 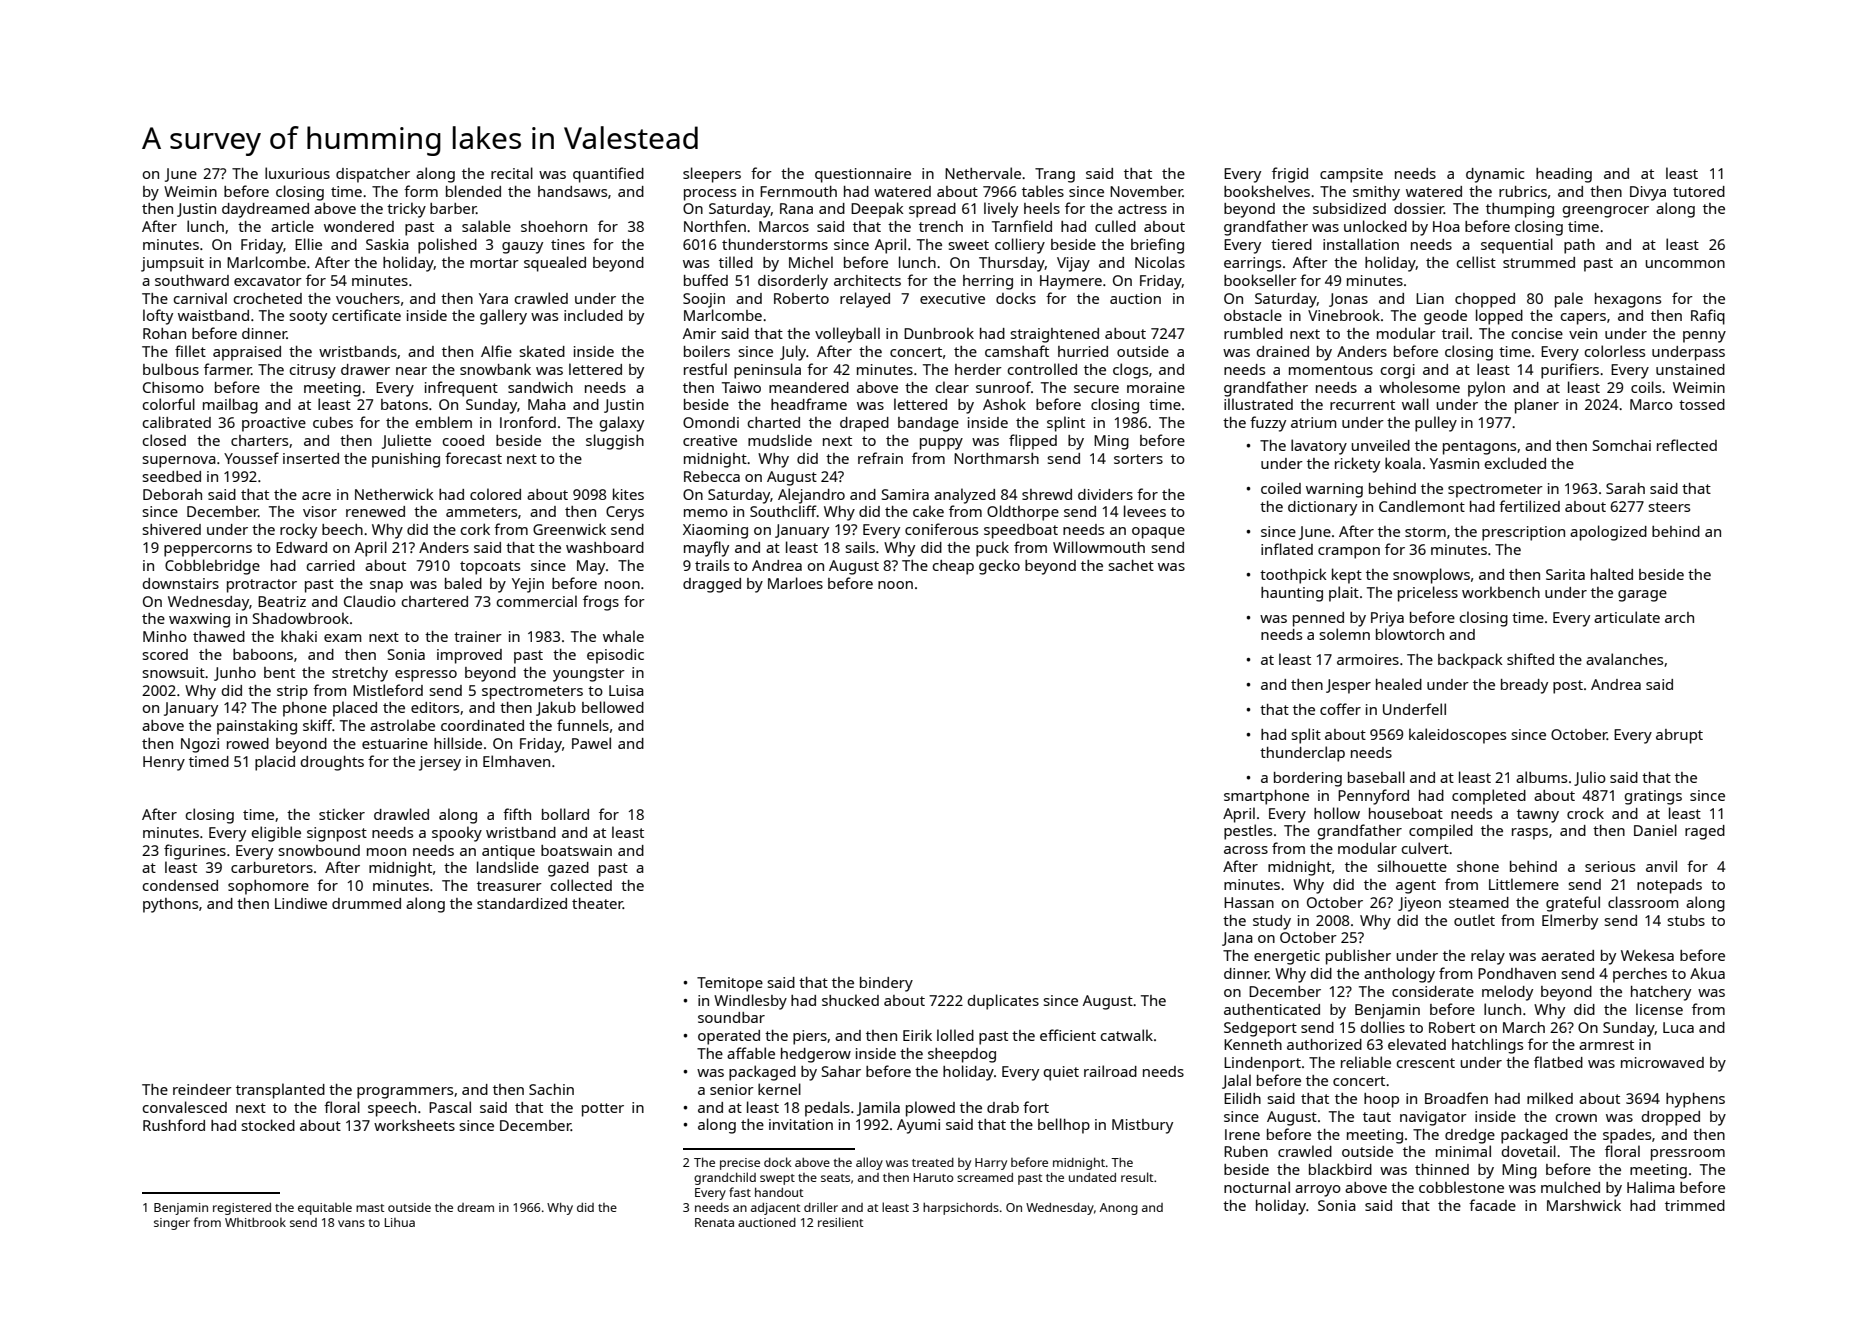 What do you see at coordinates (516, 761) in the screenshot?
I see `Elmhaven` at bounding box center [516, 761].
